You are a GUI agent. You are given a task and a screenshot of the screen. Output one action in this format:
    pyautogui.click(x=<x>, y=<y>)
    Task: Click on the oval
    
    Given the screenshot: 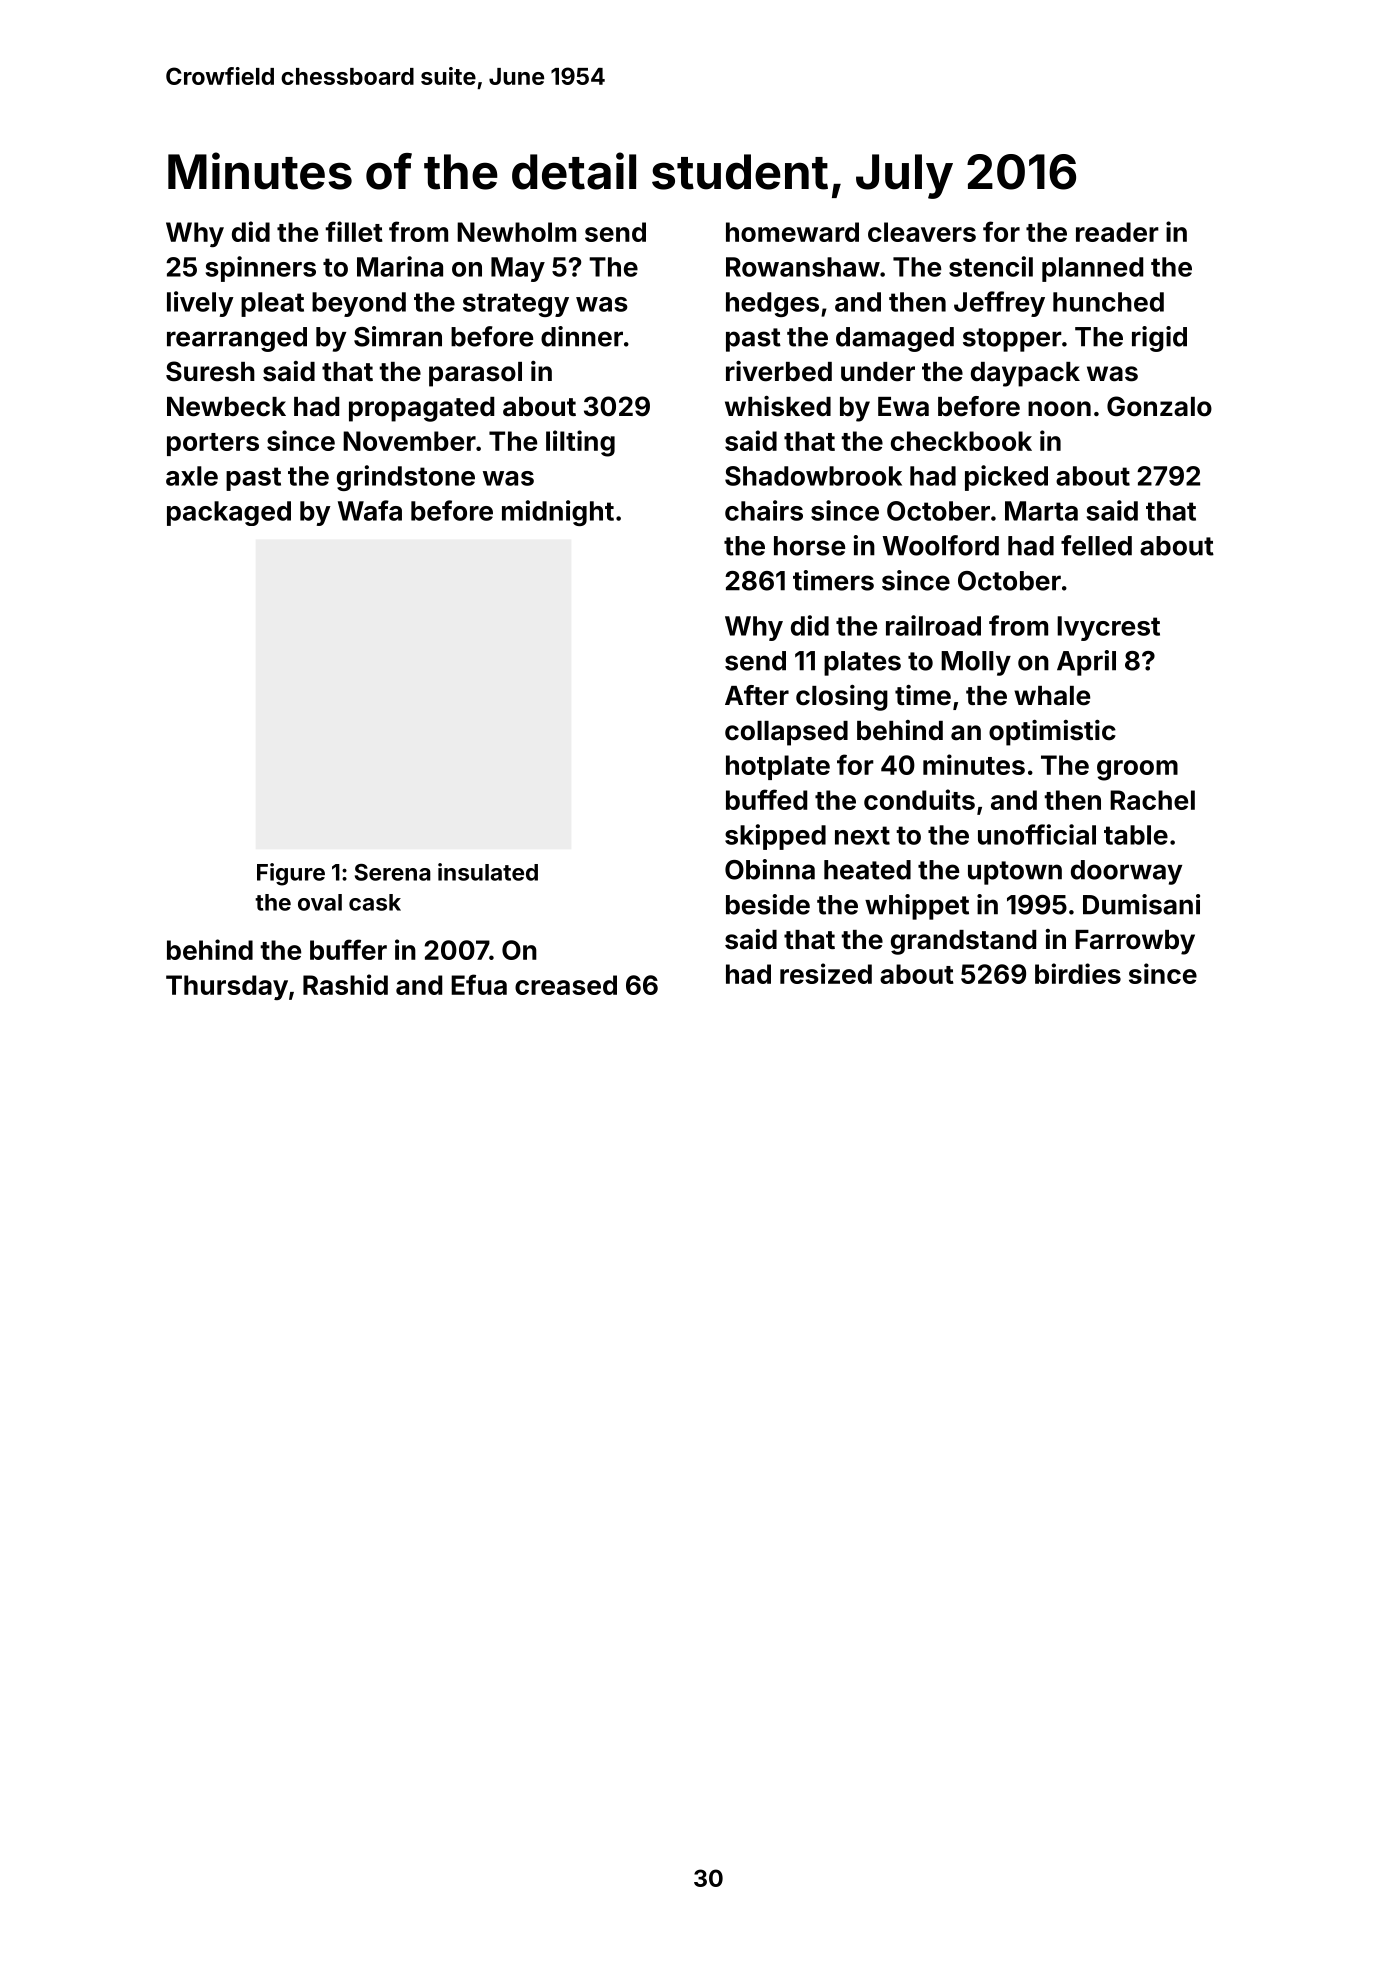 What is the action you would take?
    pyautogui.click(x=320, y=902)
